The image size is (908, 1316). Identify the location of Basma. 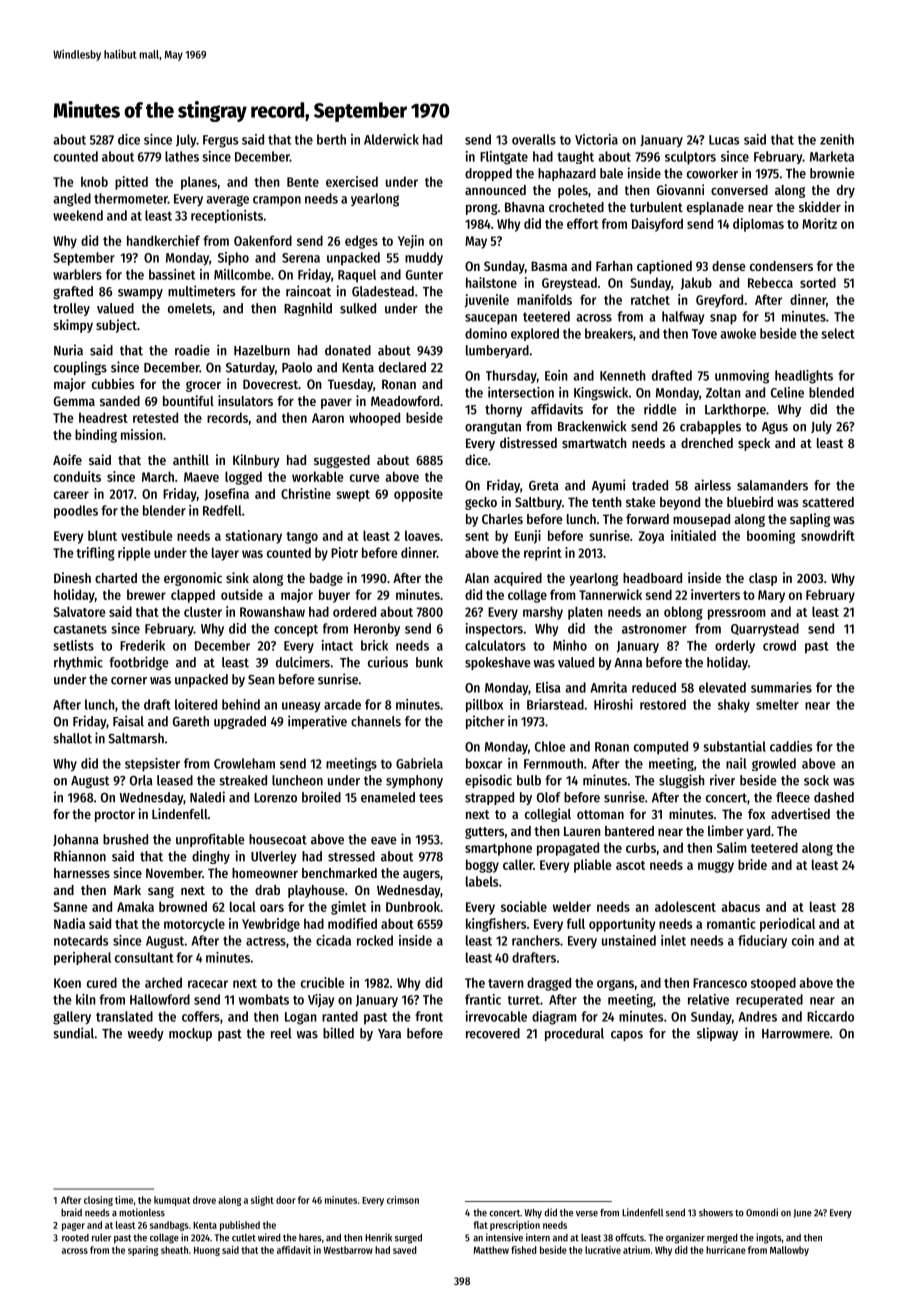
(549, 266).
